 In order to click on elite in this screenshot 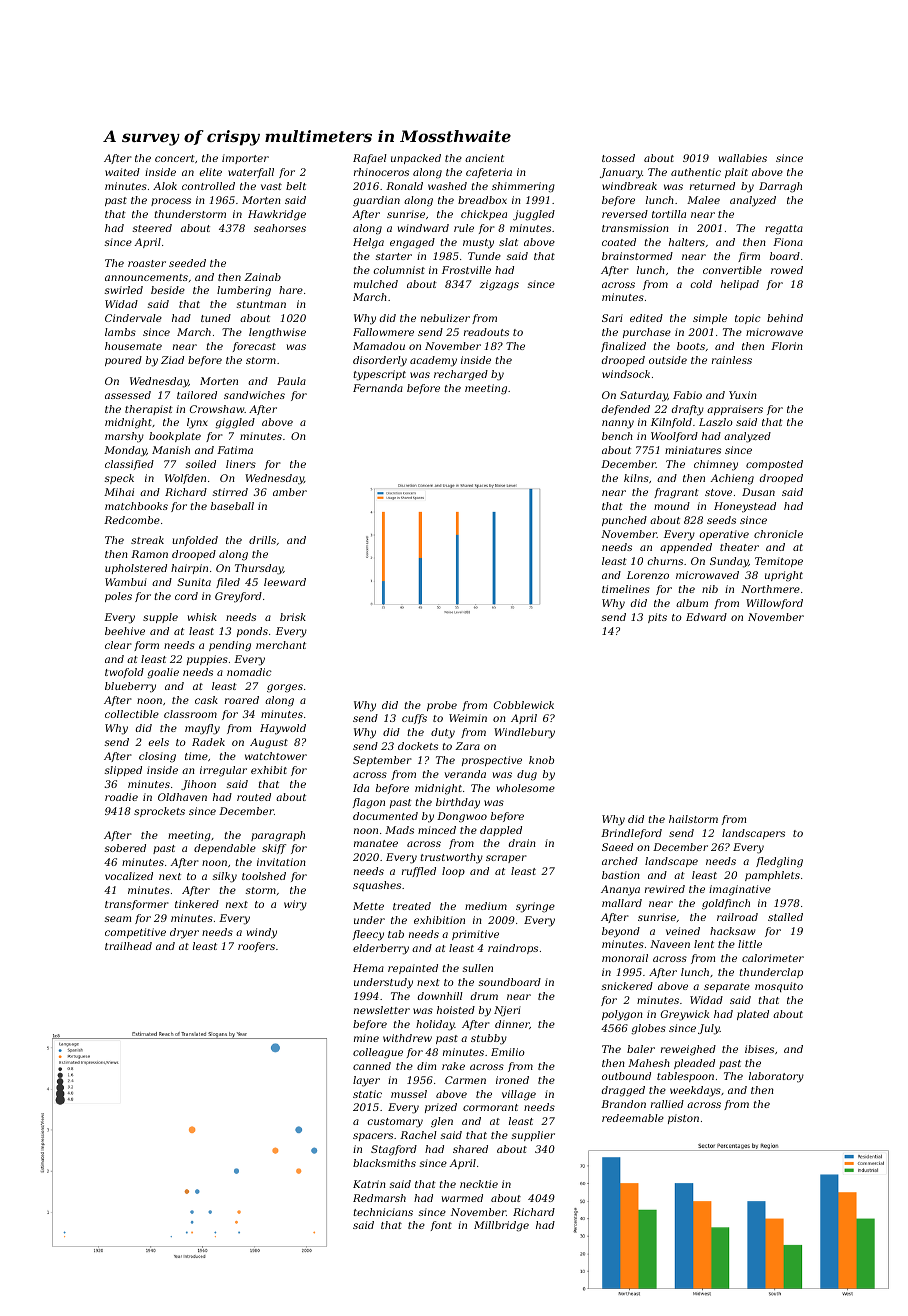, I will do `click(211, 172)`.
